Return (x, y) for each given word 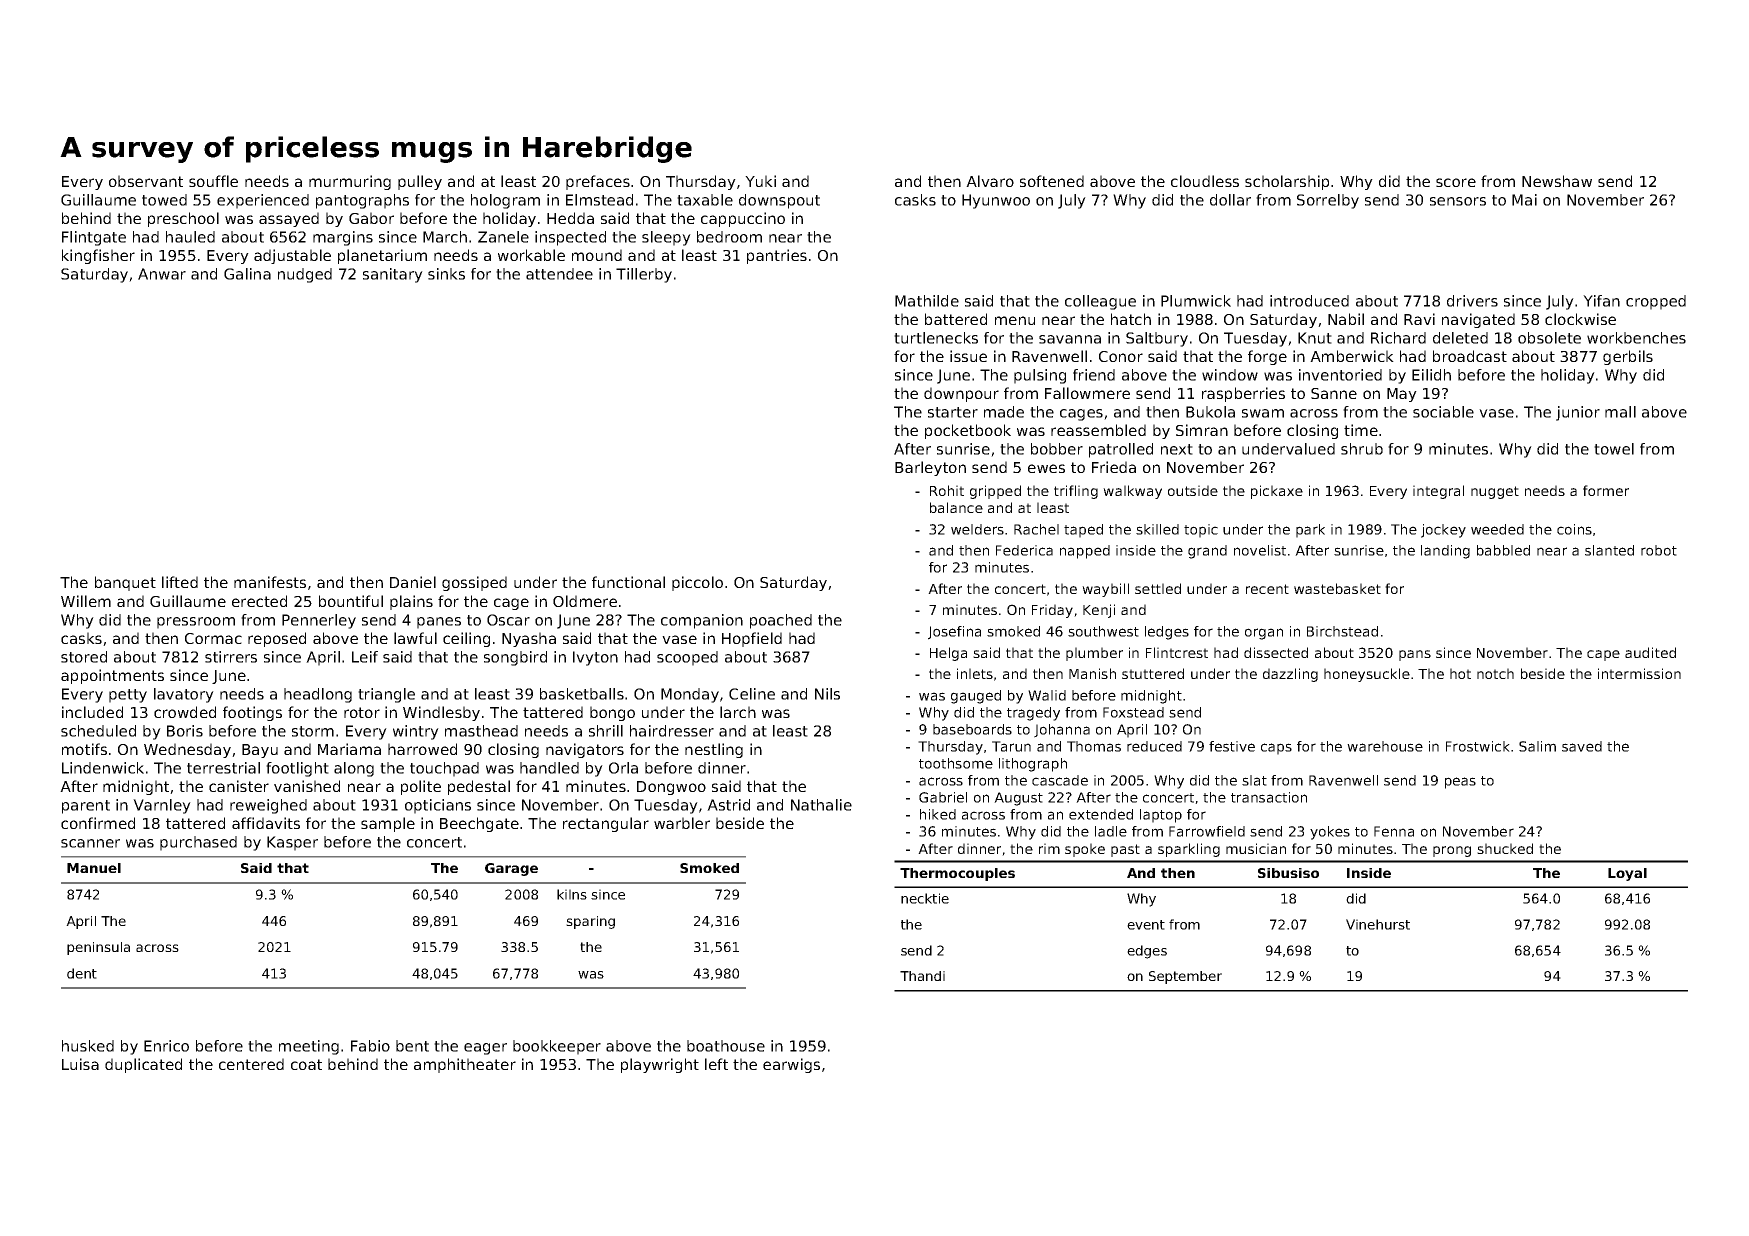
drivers (1472, 301)
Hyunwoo (996, 201)
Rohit (947, 490)
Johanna (1062, 731)
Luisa (80, 1064)
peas (1460, 783)
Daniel (413, 582)
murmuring (350, 182)
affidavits (266, 823)
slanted (1609, 550)
